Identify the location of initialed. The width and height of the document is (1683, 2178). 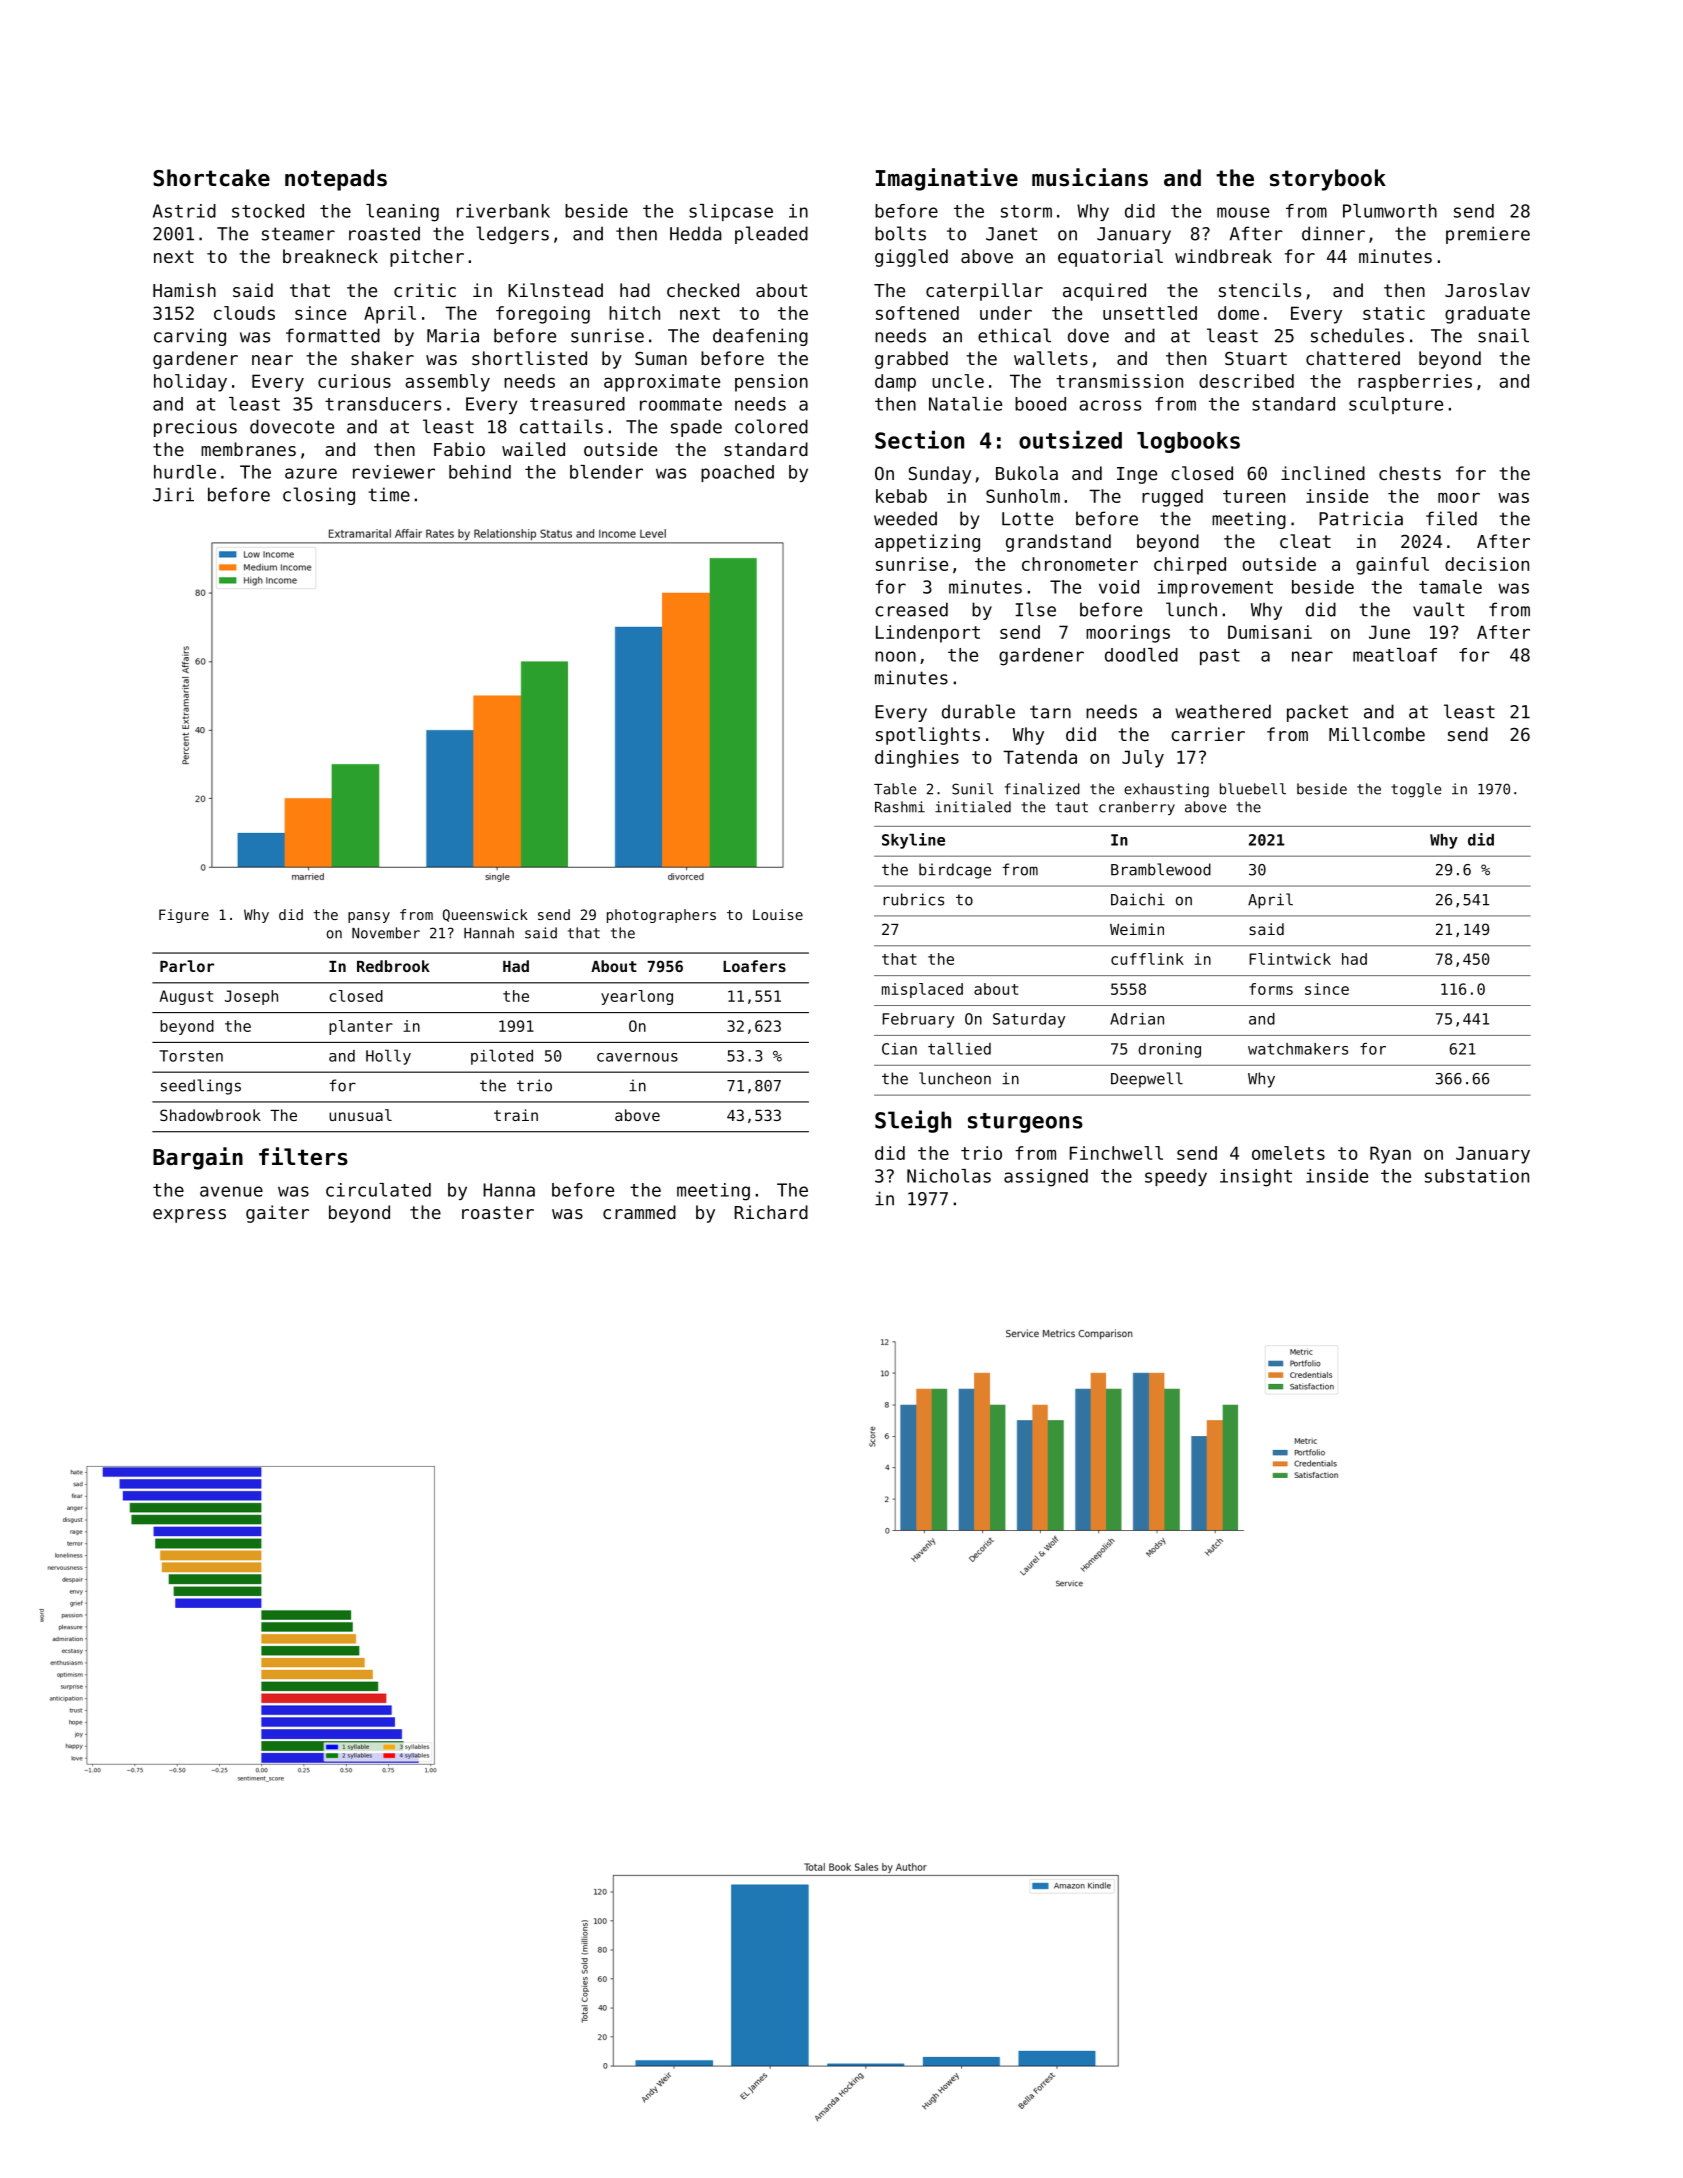
(973, 807).
